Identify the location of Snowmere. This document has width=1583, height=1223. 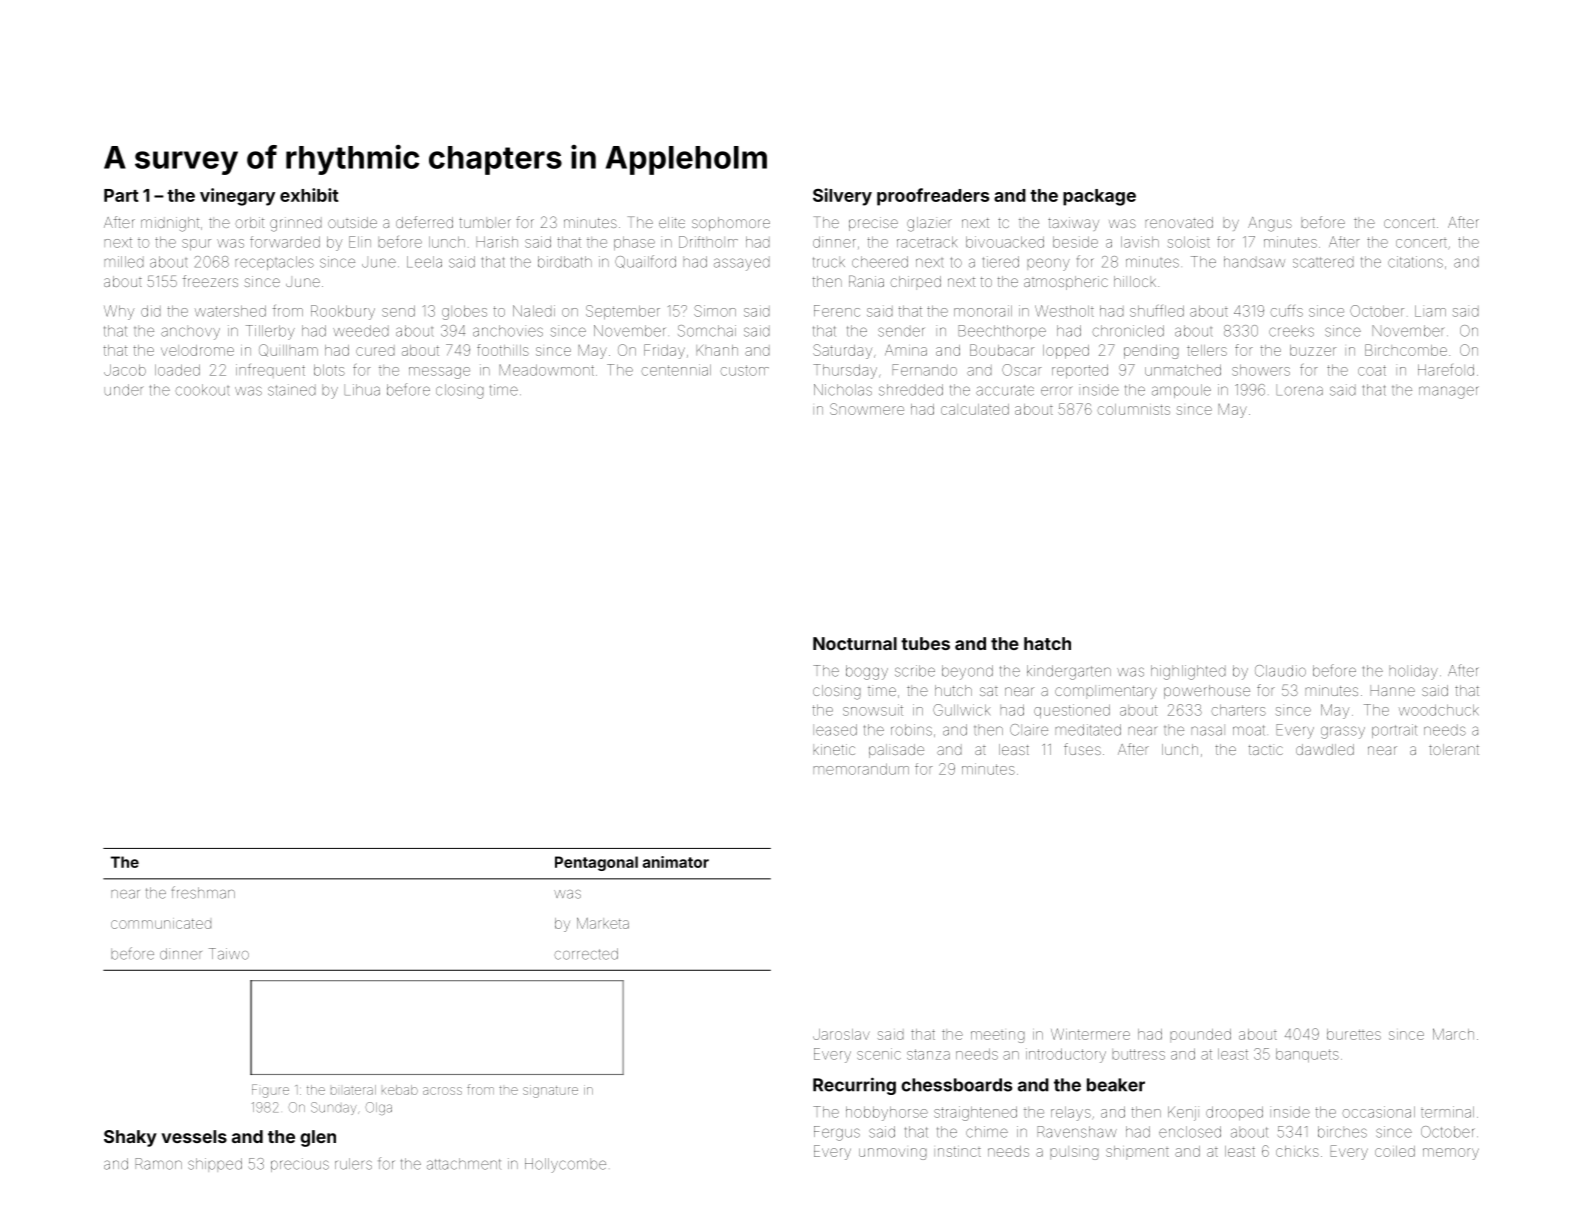
(867, 409).
